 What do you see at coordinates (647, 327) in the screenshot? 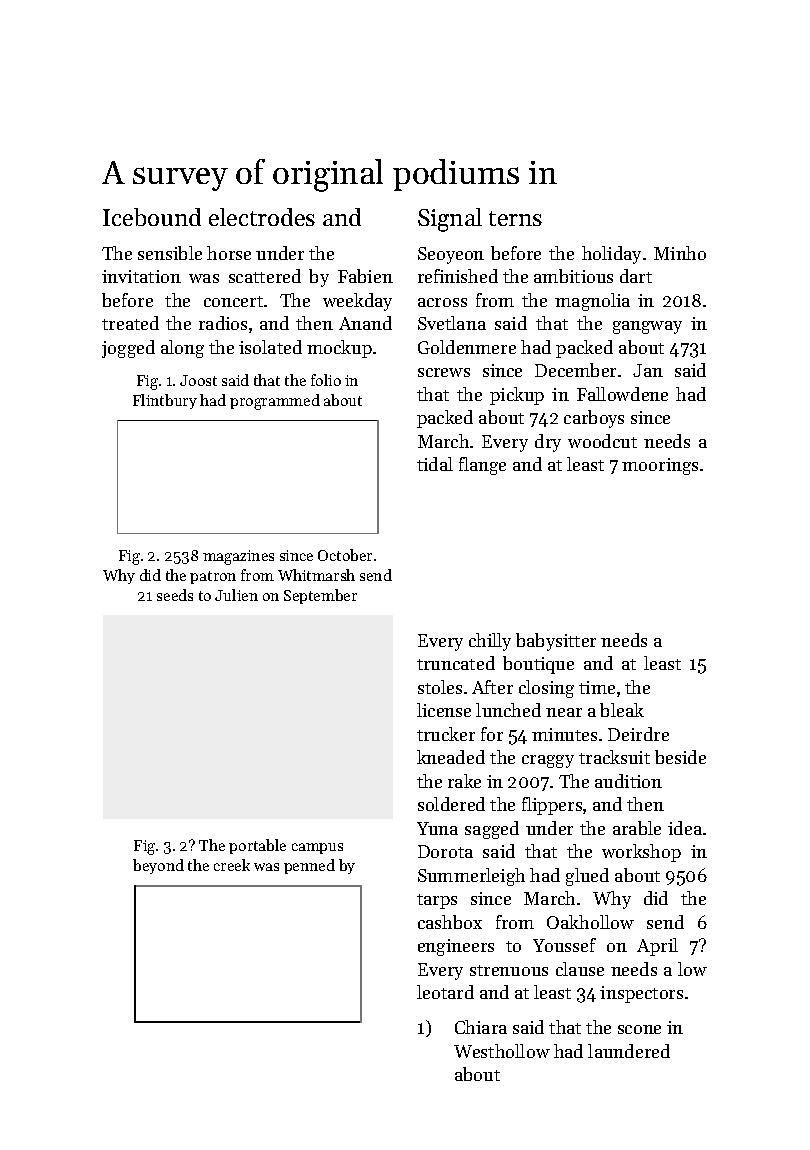
I see `gangway` at bounding box center [647, 327].
